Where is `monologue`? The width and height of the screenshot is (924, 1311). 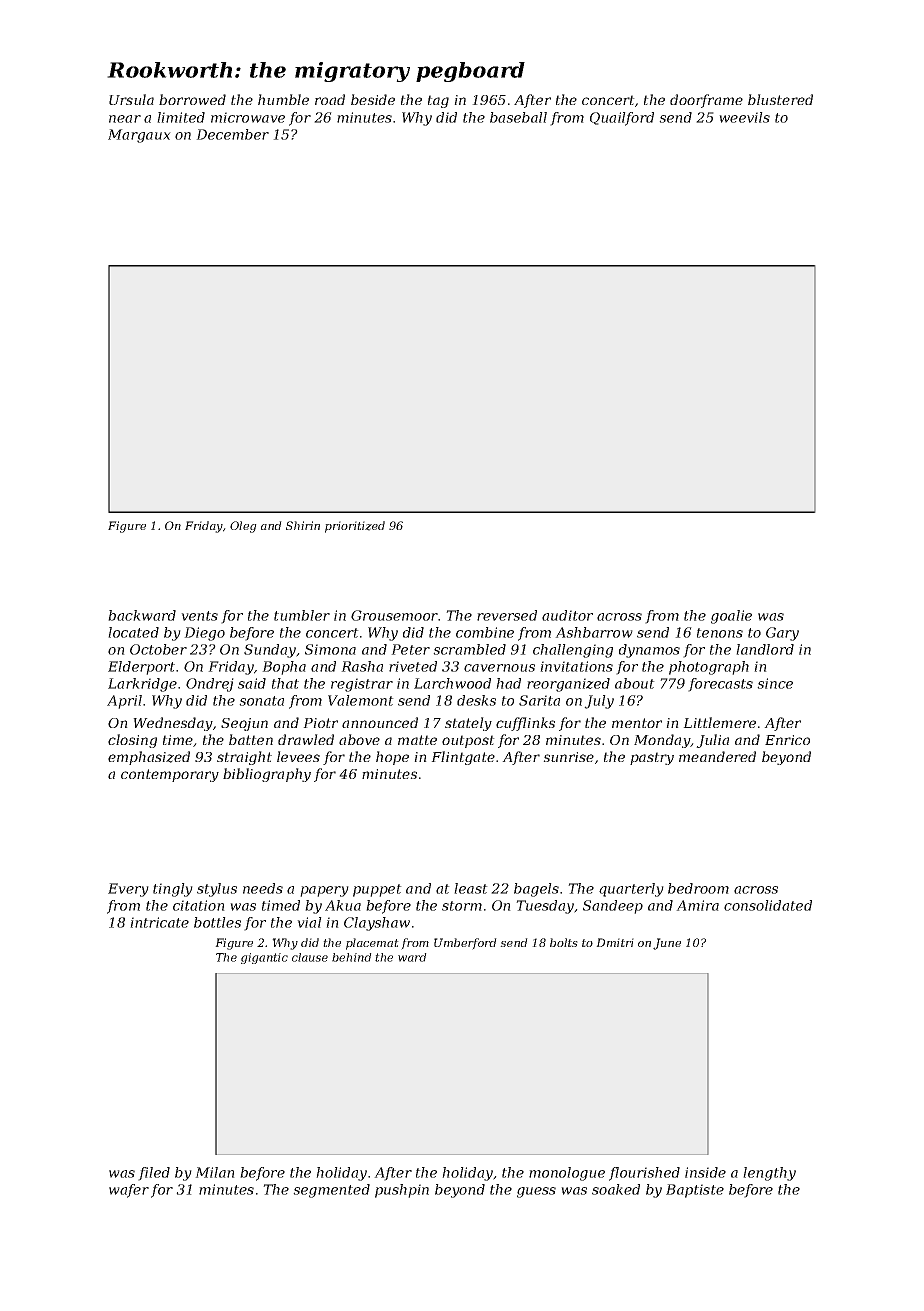
monologue is located at coordinates (567, 1174).
